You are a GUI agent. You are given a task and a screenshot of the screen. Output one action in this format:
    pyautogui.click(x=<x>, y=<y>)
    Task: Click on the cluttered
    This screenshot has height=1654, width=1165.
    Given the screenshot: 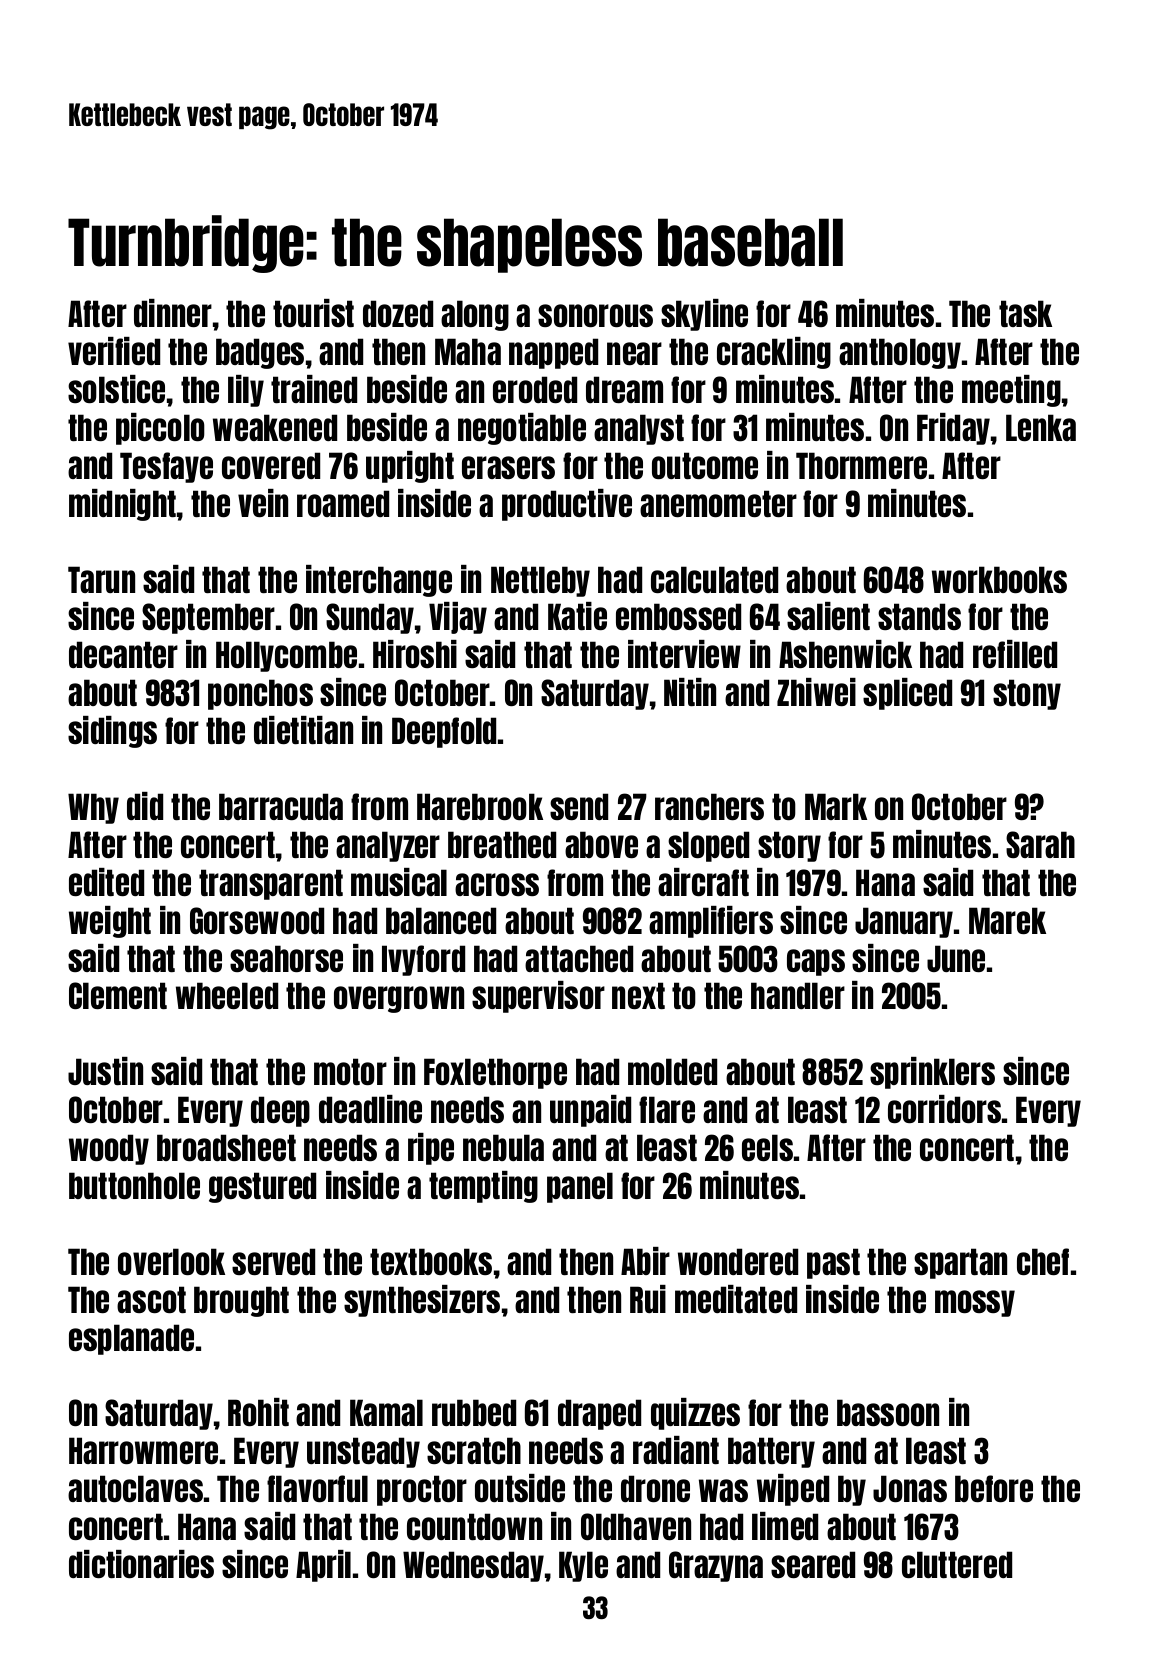 What is the action you would take?
    pyautogui.click(x=957, y=1564)
